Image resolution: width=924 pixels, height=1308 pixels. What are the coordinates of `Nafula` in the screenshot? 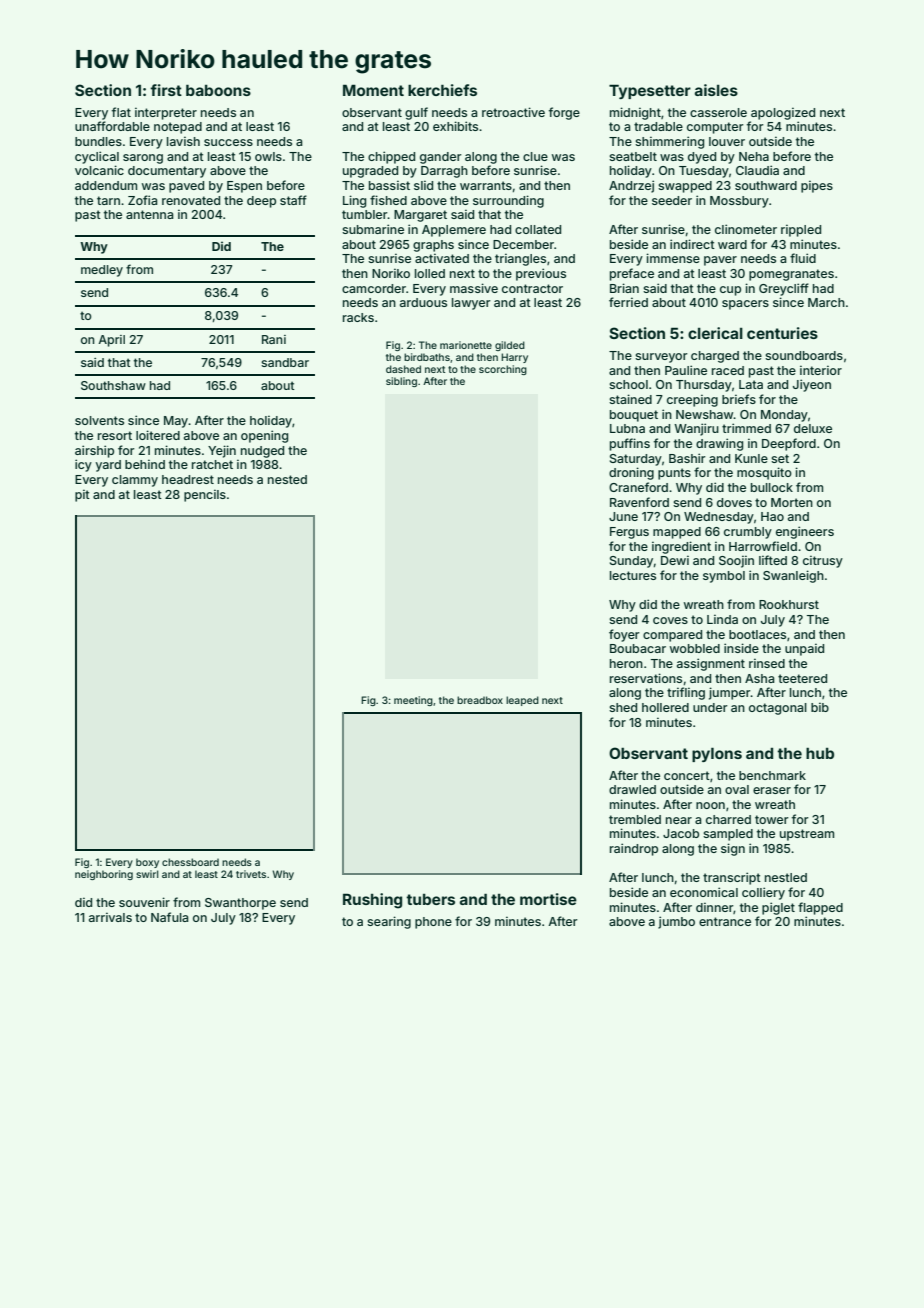 It's located at (170, 917).
